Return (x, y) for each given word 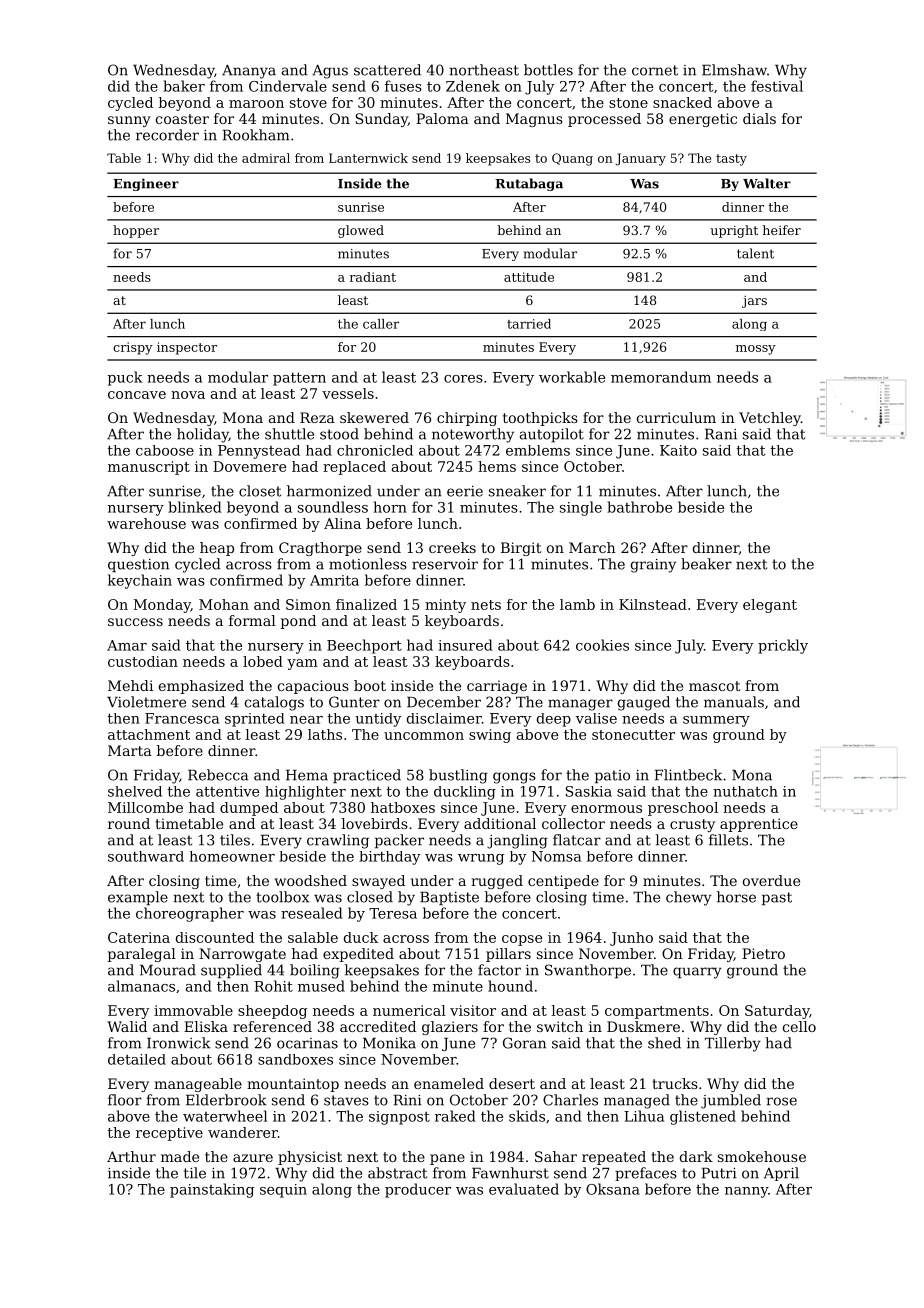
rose (781, 1101)
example (138, 898)
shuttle (289, 434)
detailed (137, 1059)
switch (560, 1026)
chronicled (375, 450)
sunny (129, 121)
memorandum (661, 377)
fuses (403, 86)
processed (604, 120)
